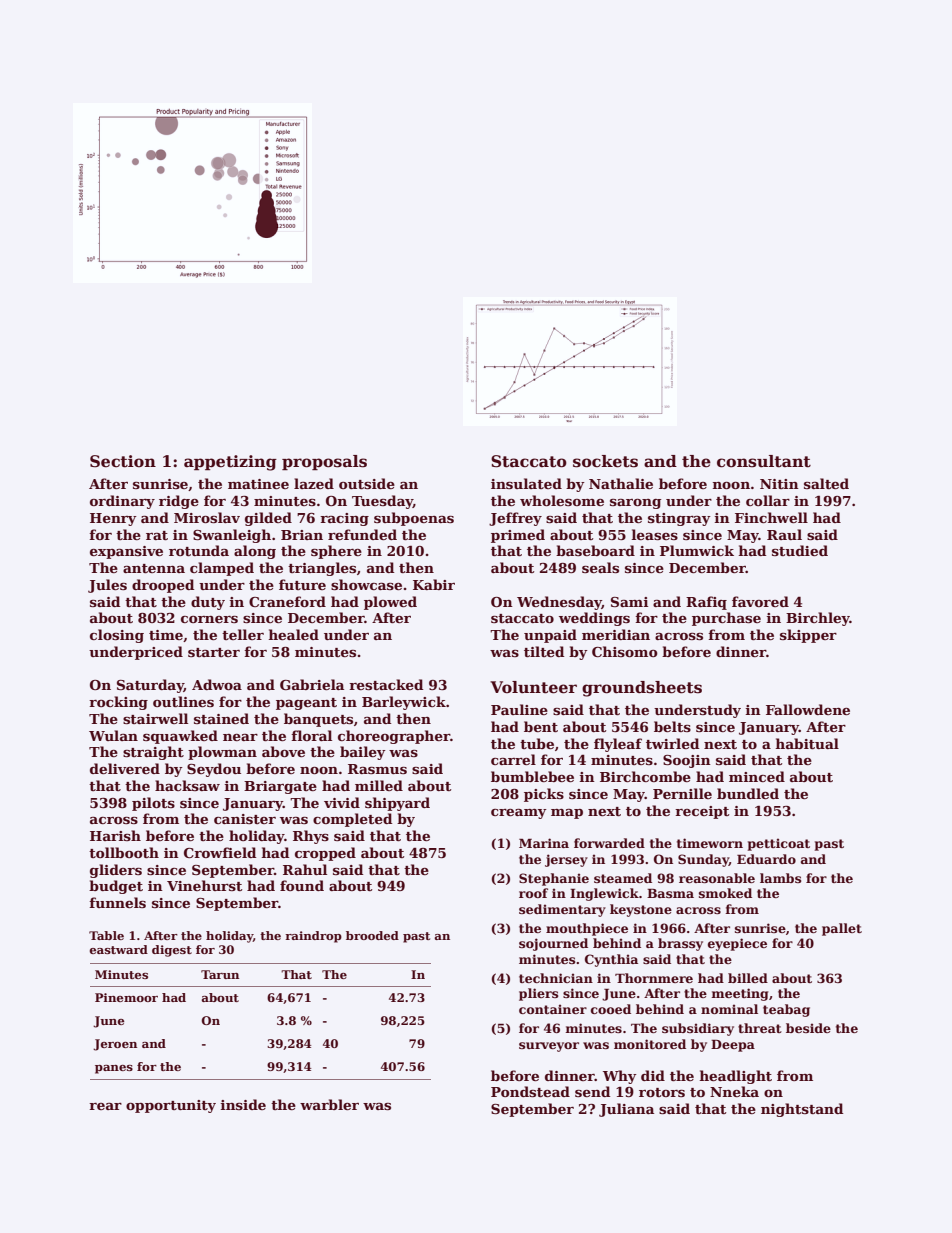  Describe the element at coordinates (220, 974) in the document. I see `Tarun` at that location.
